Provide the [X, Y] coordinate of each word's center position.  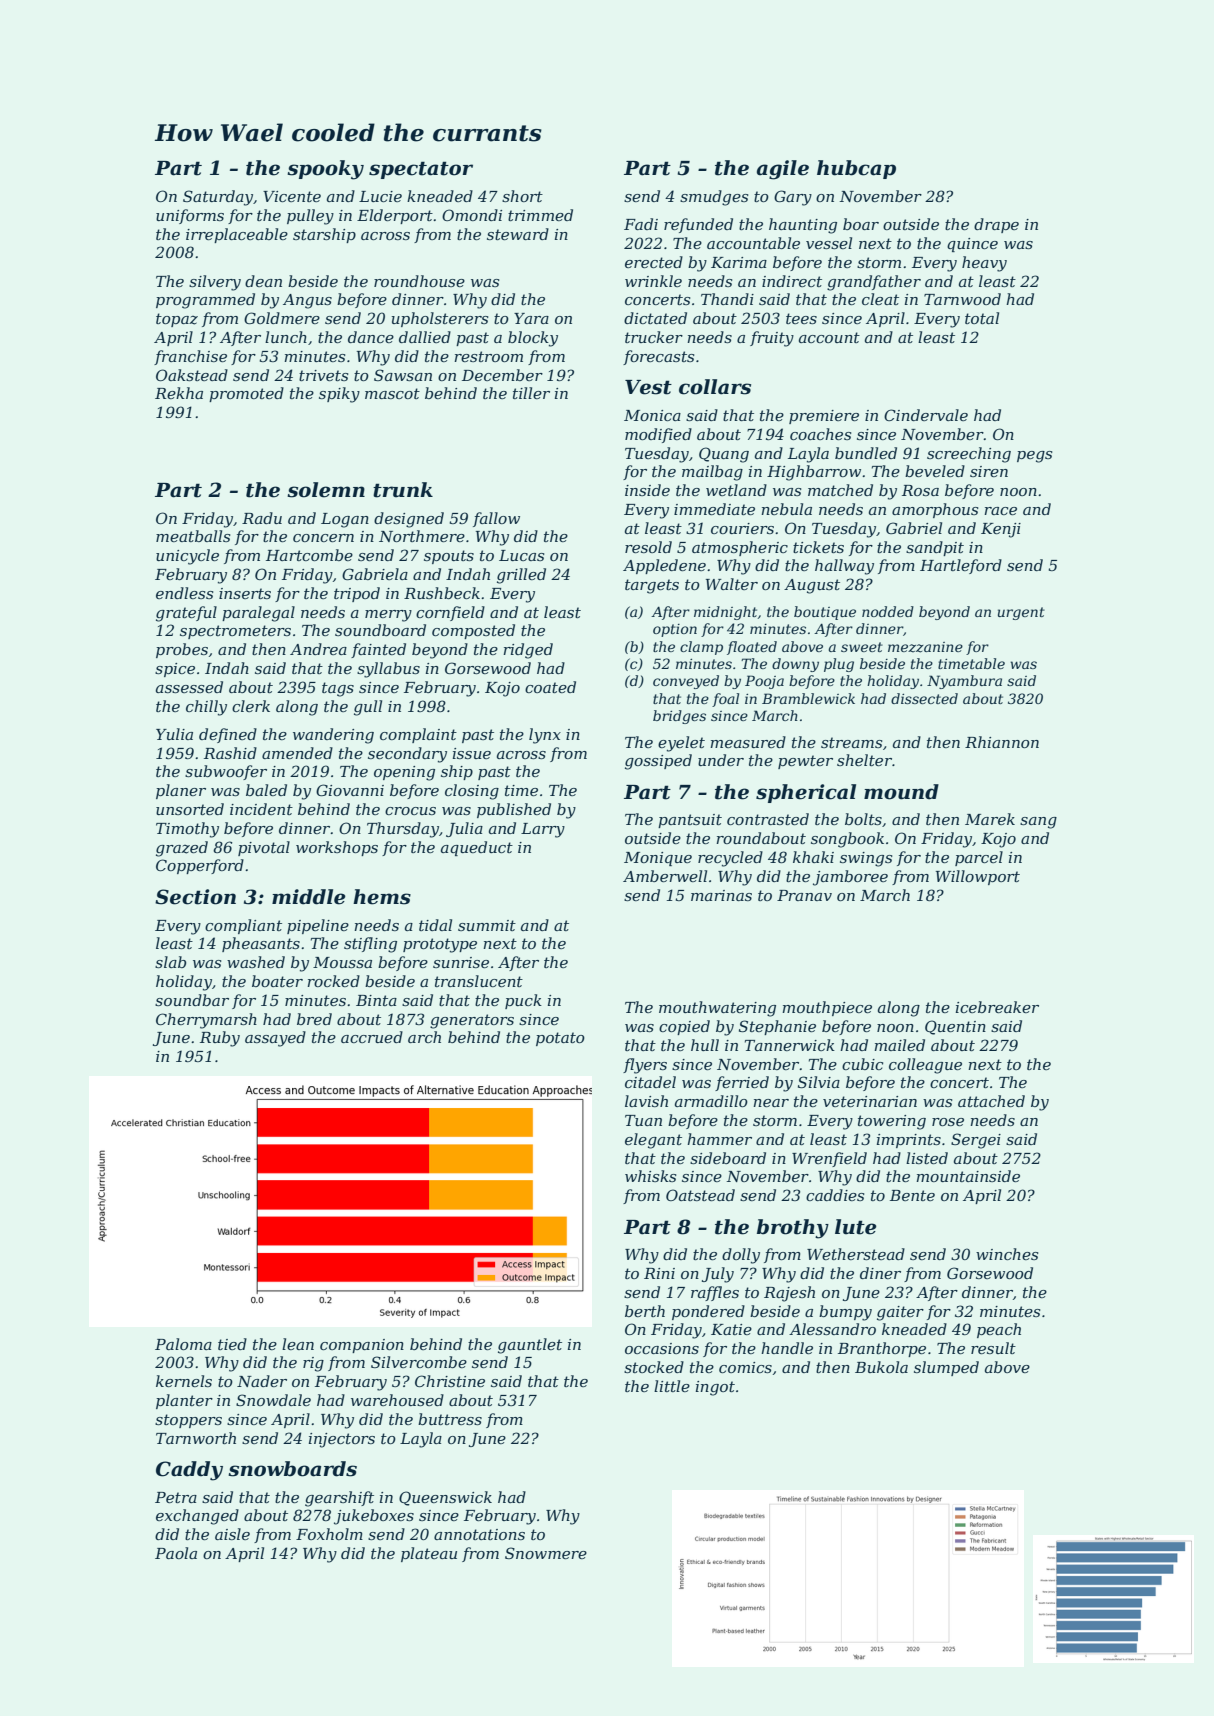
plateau [429, 1554]
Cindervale [926, 415]
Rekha [179, 393]
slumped [946, 1368]
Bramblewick [808, 698]
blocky [533, 339]
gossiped [658, 762]
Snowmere [546, 1553]
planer [181, 791]
